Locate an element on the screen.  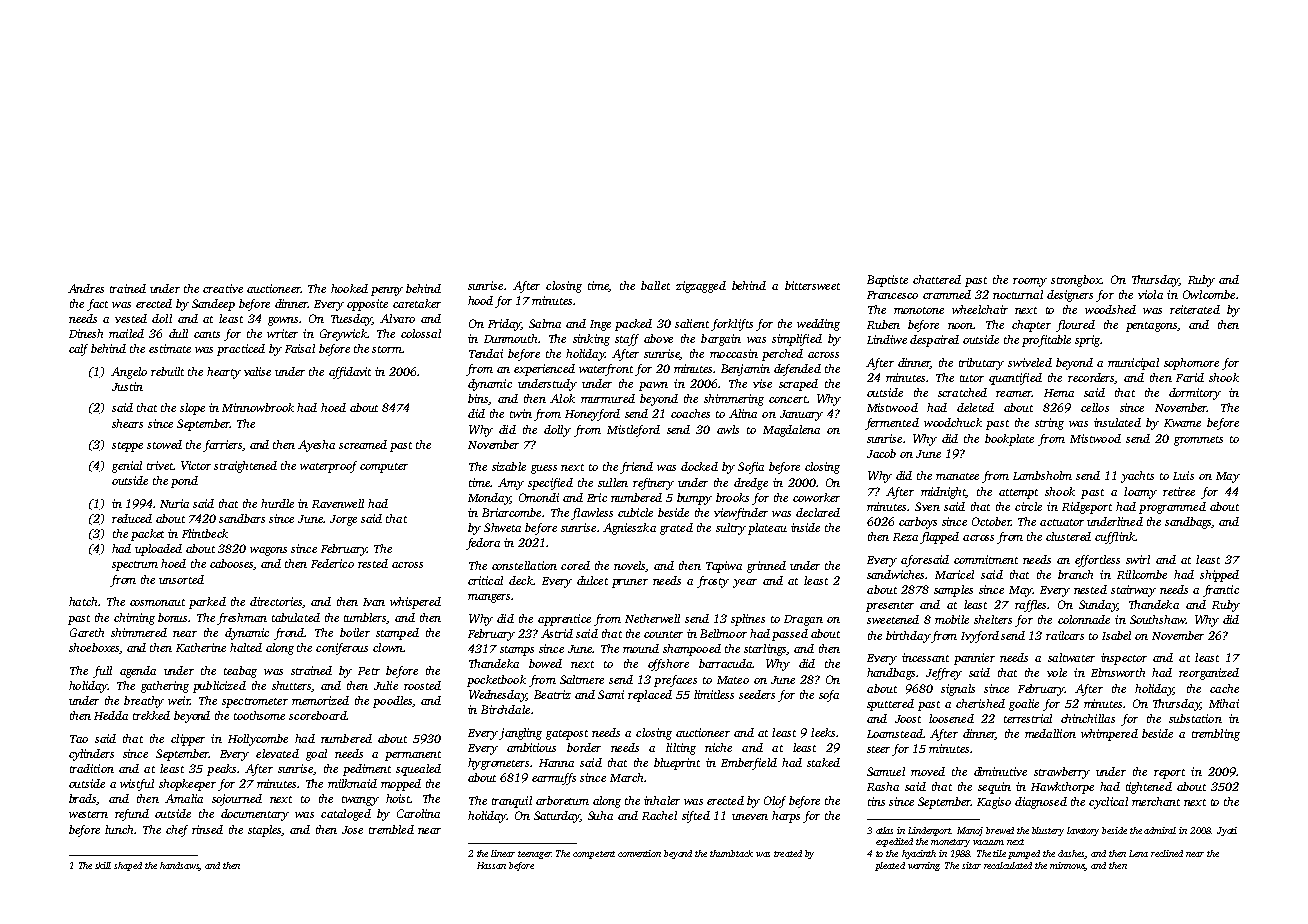
harps is located at coordinates (786, 817).
